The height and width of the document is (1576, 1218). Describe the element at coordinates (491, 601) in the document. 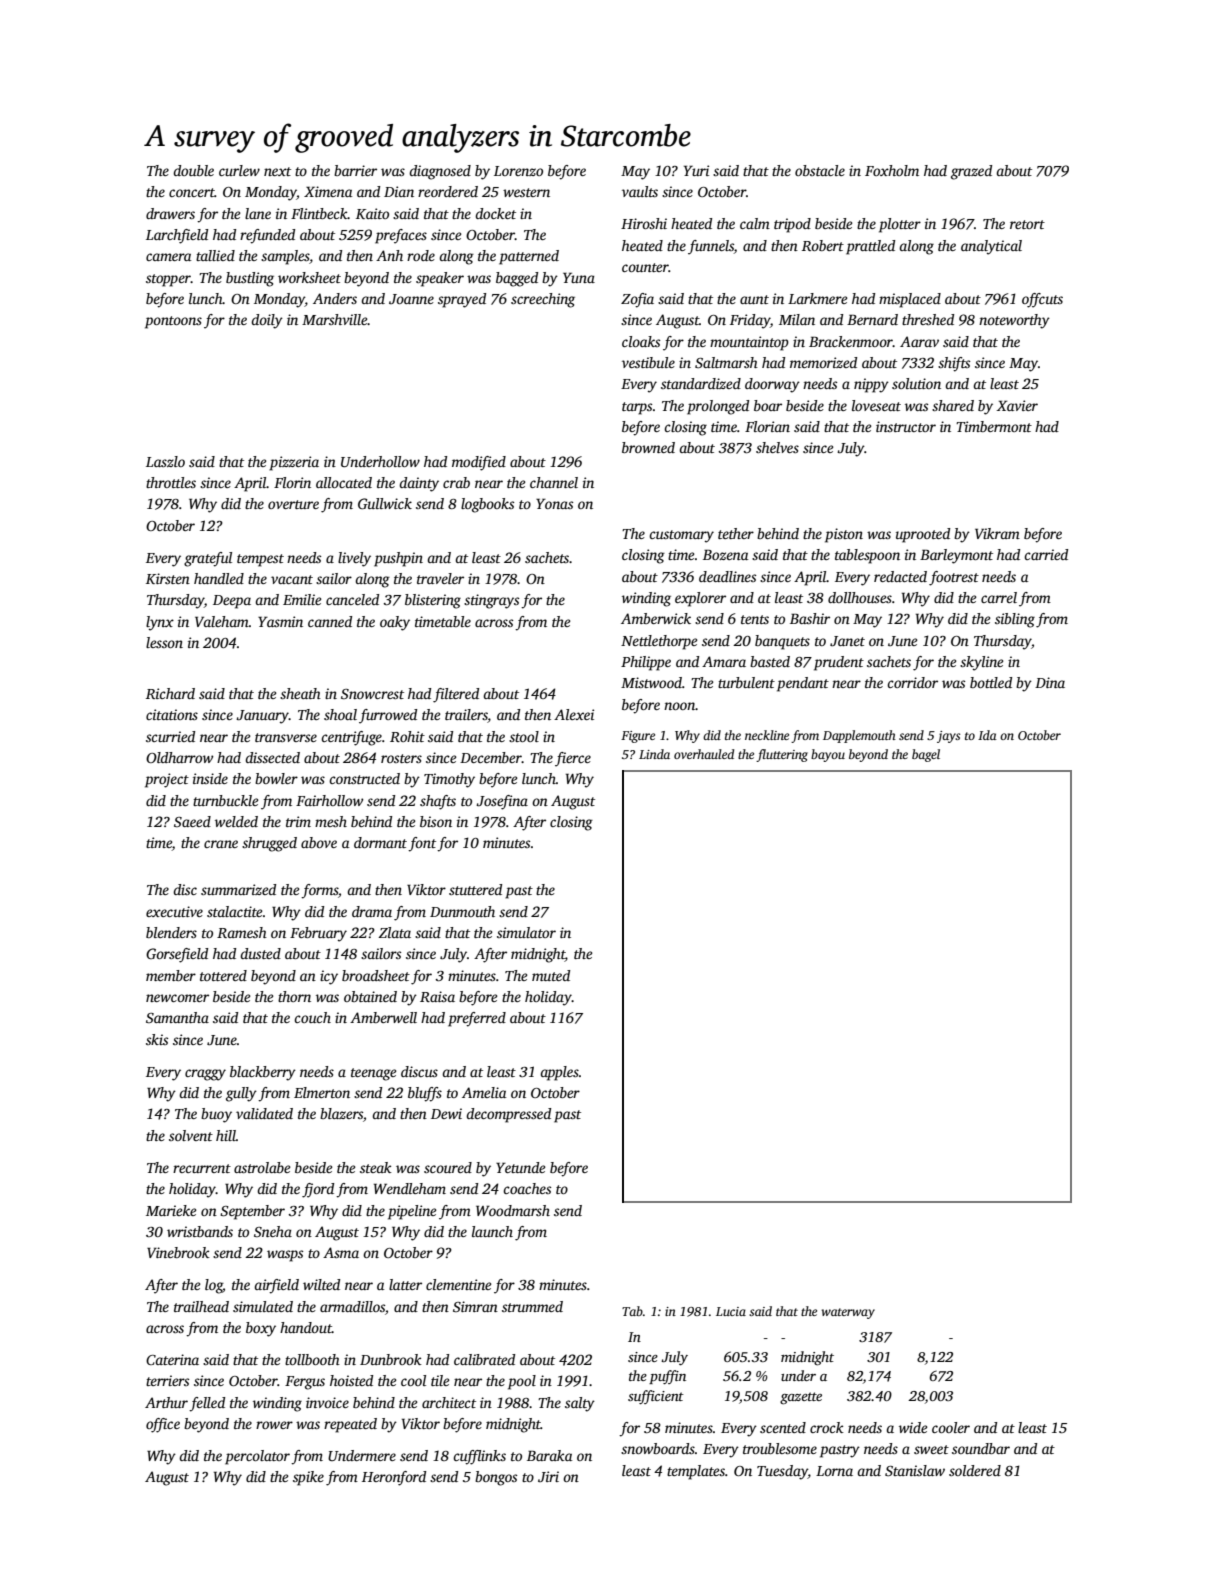

I see `stingrays` at that location.
